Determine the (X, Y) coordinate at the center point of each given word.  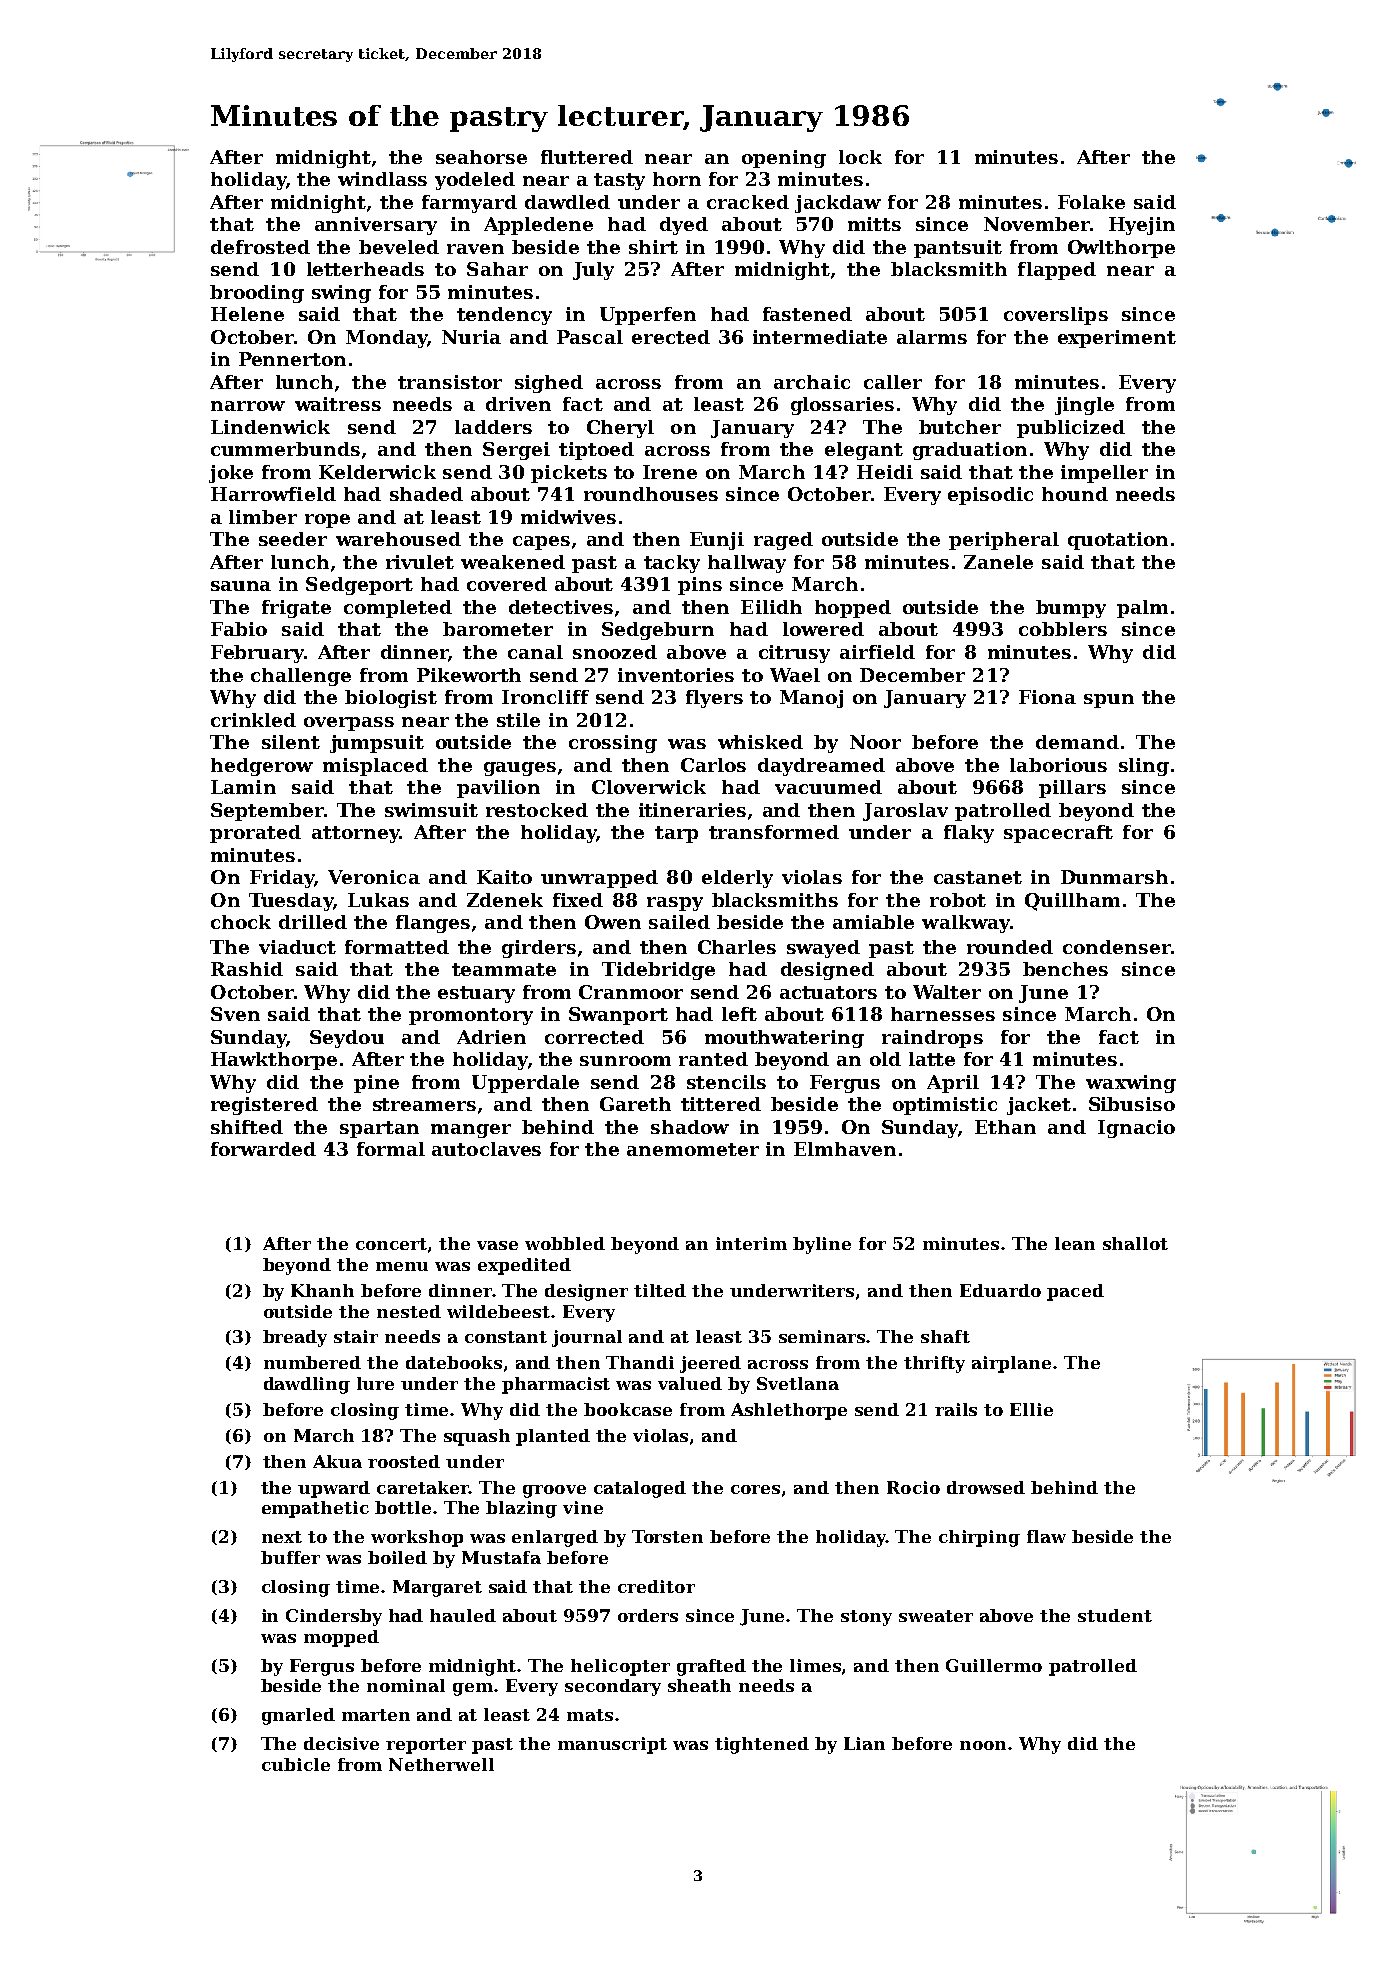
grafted (711, 1667)
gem (473, 1689)
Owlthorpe (1121, 249)
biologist (391, 699)
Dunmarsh (1114, 877)
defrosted (260, 247)
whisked (760, 742)
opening (784, 159)
